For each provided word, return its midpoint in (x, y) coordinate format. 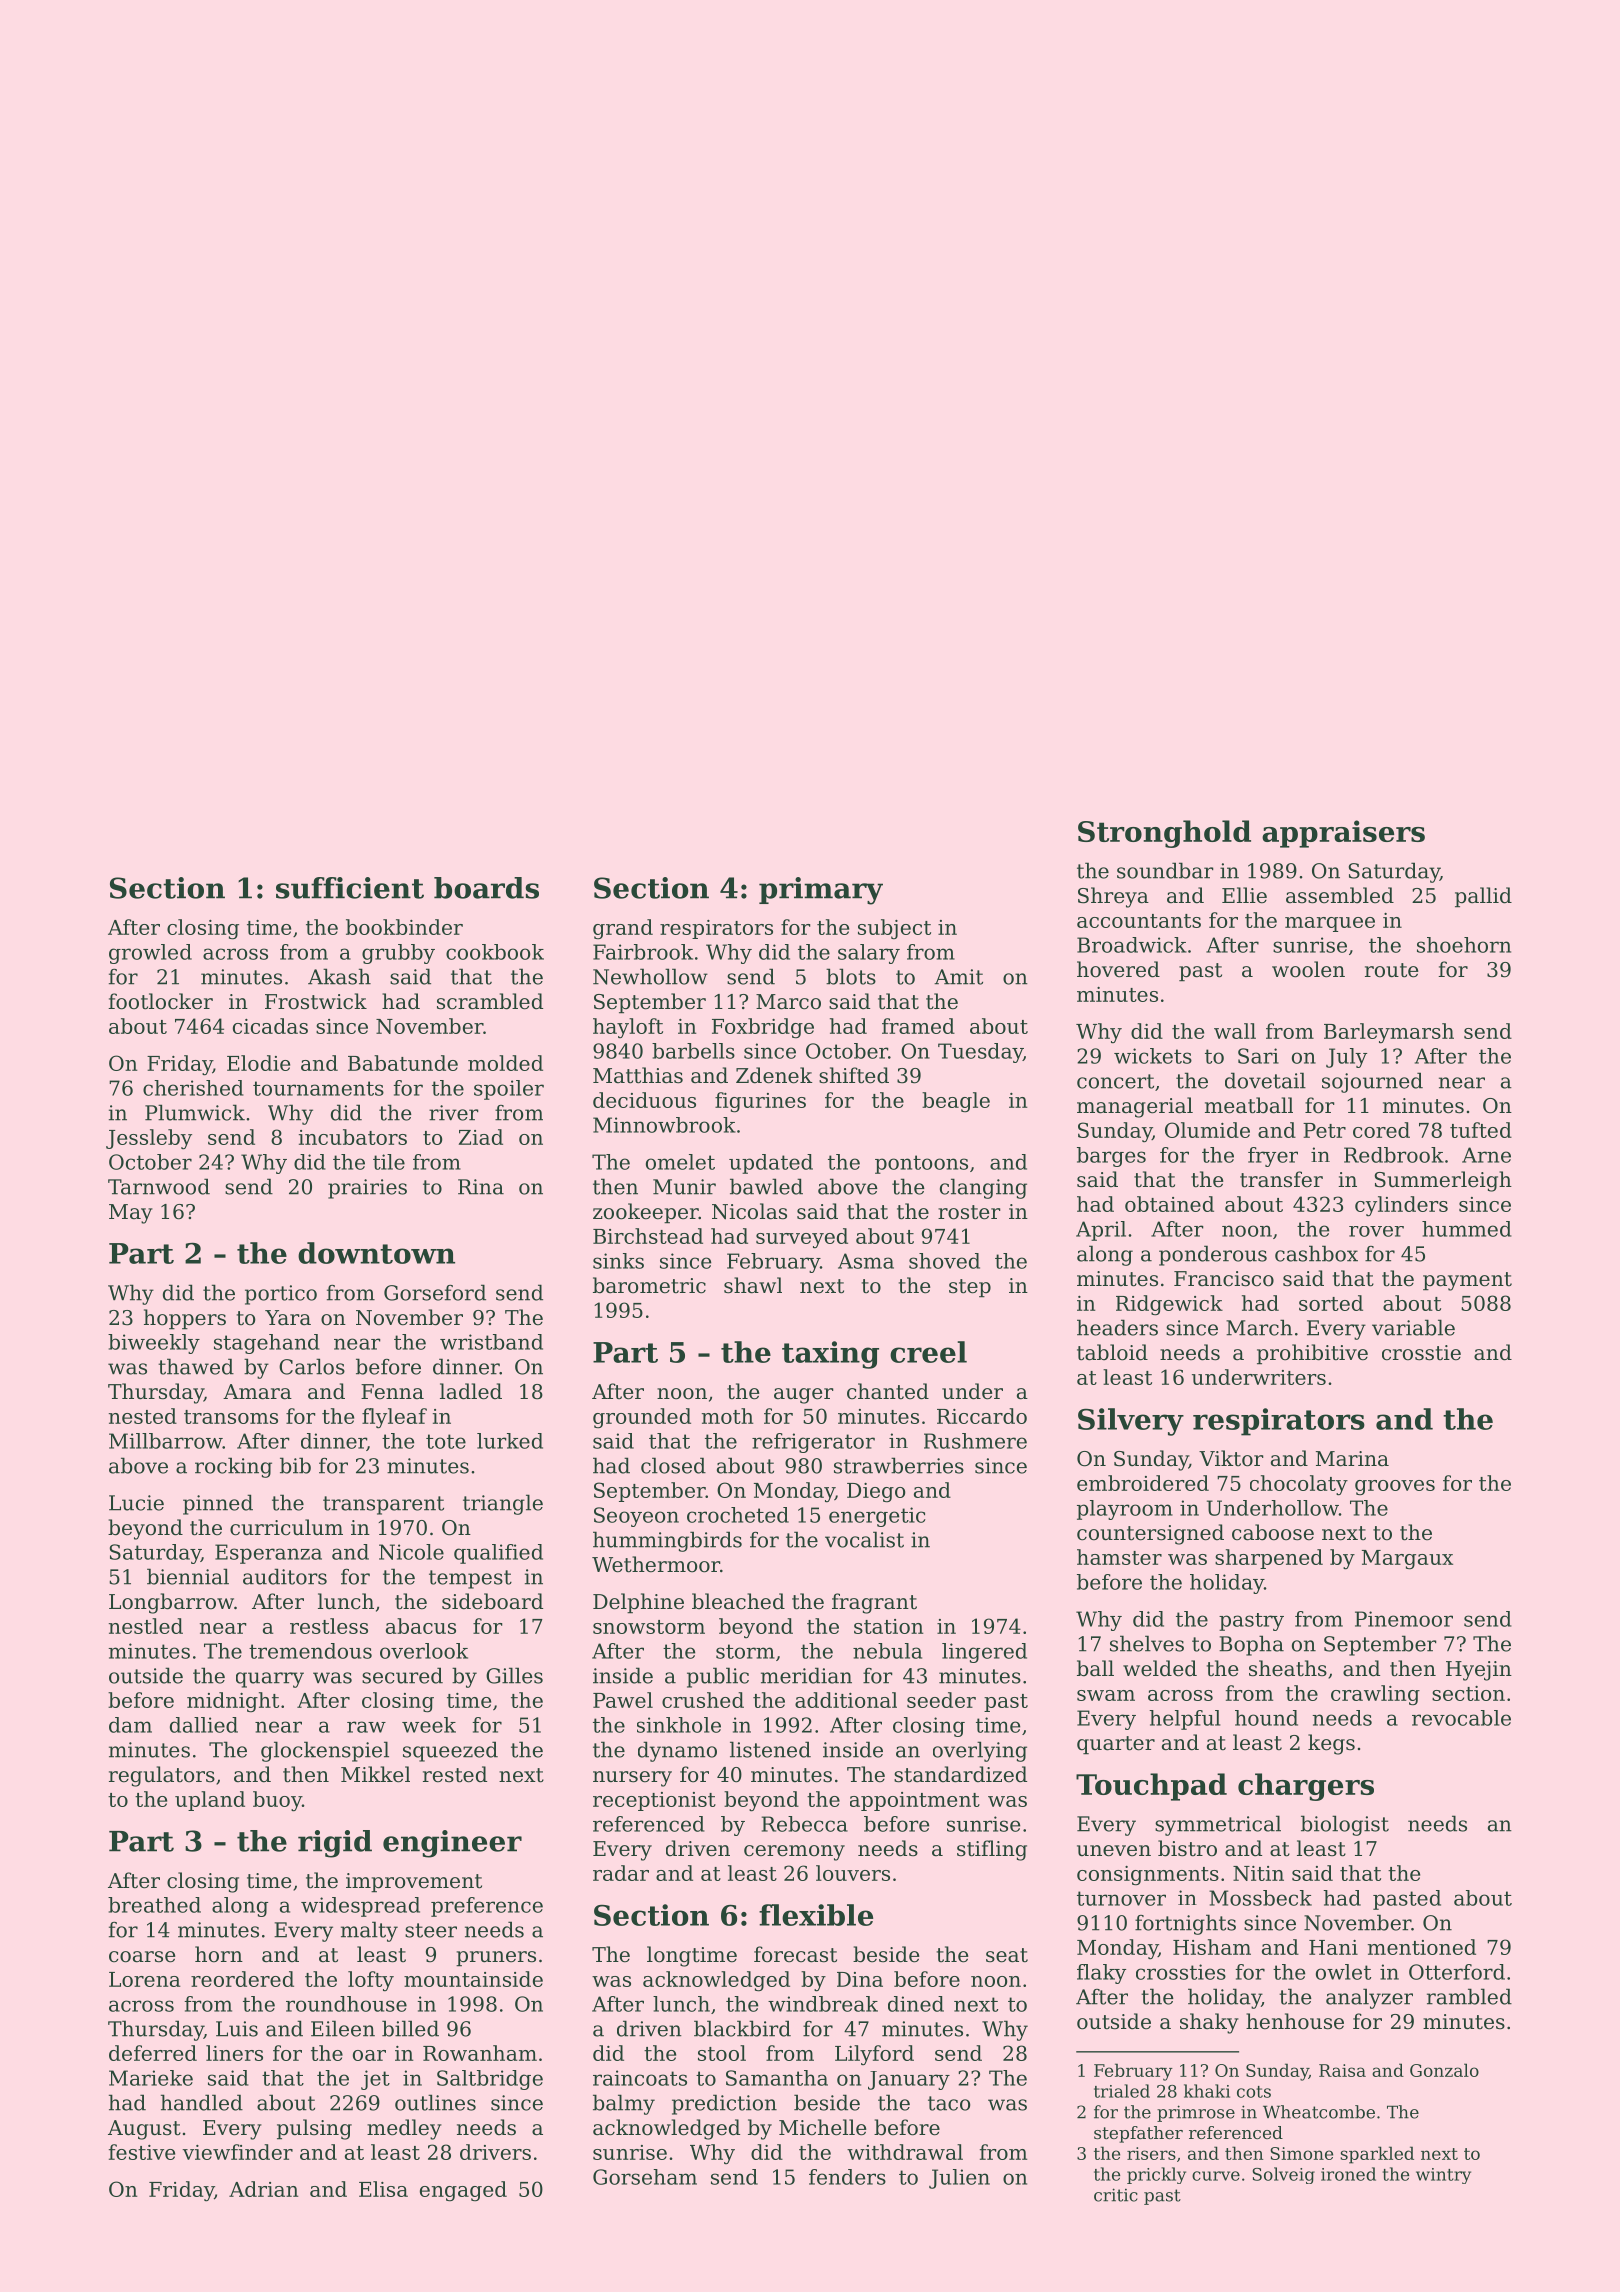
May (131, 1214)
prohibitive (1312, 1354)
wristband (491, 1342)
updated (771, 1164)
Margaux (1407, 1560)
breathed (154, 1905)
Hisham (1212, 1947)
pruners (496, 1959)
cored (1381, 1130)
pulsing (314, 2129)
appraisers (1343, 834)
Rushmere (975, 1441)
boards (486, 888)
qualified (498, 1554)
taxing (830, 1355)
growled (150, 954)
